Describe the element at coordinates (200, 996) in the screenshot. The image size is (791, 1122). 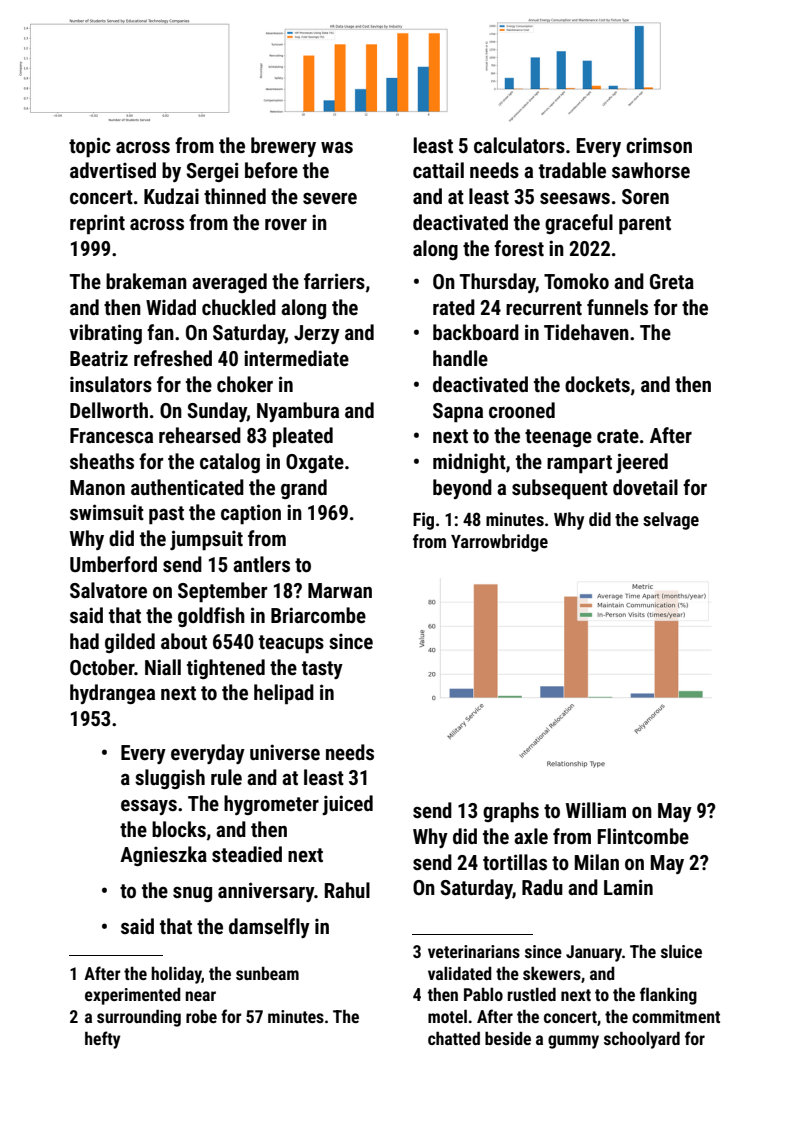
I see `near` at that location.
